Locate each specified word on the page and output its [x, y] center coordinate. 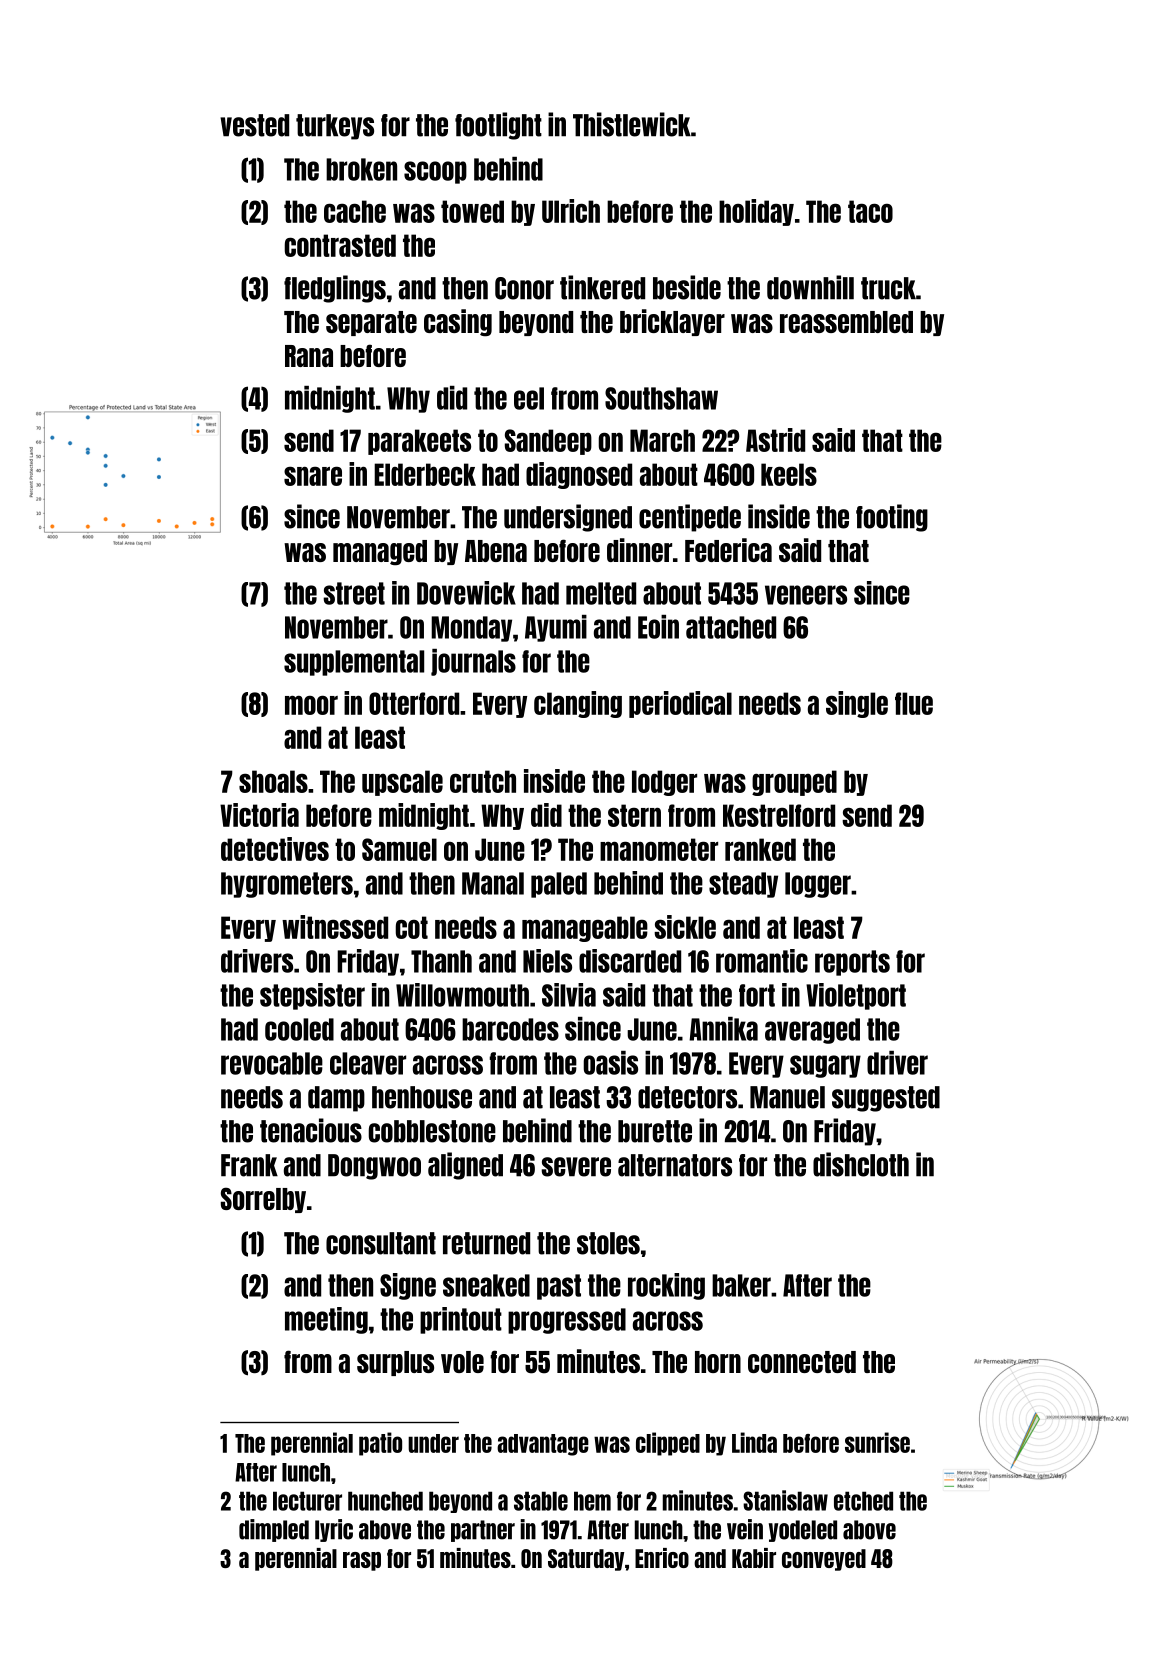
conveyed [824, 1560]
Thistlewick [632, 124]
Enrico [662, 1558]
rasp [362, 1561]
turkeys [335, 127]
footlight [498, 126]
